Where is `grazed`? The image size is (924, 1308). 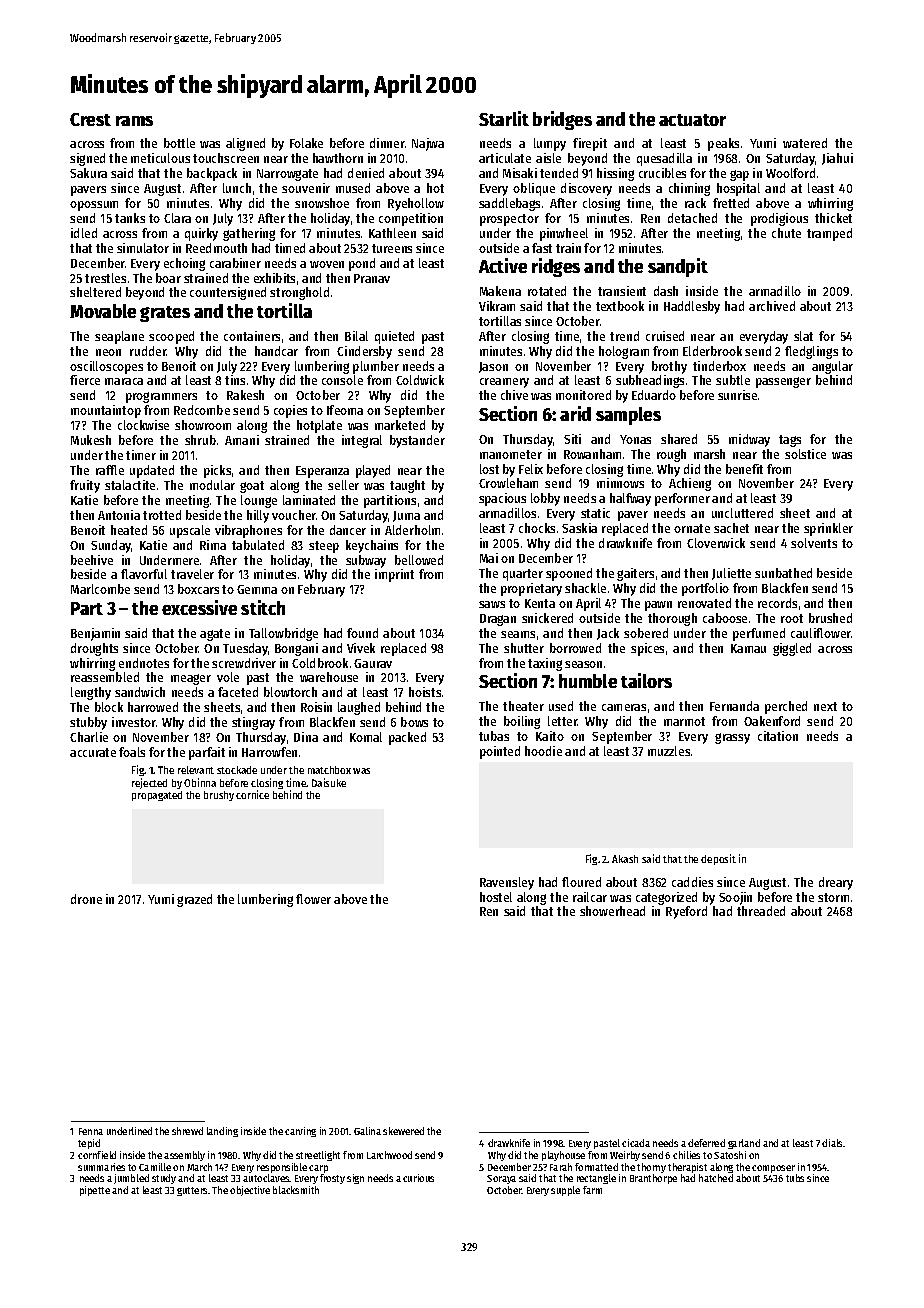 grazed is located at coordinates (194, 900).
